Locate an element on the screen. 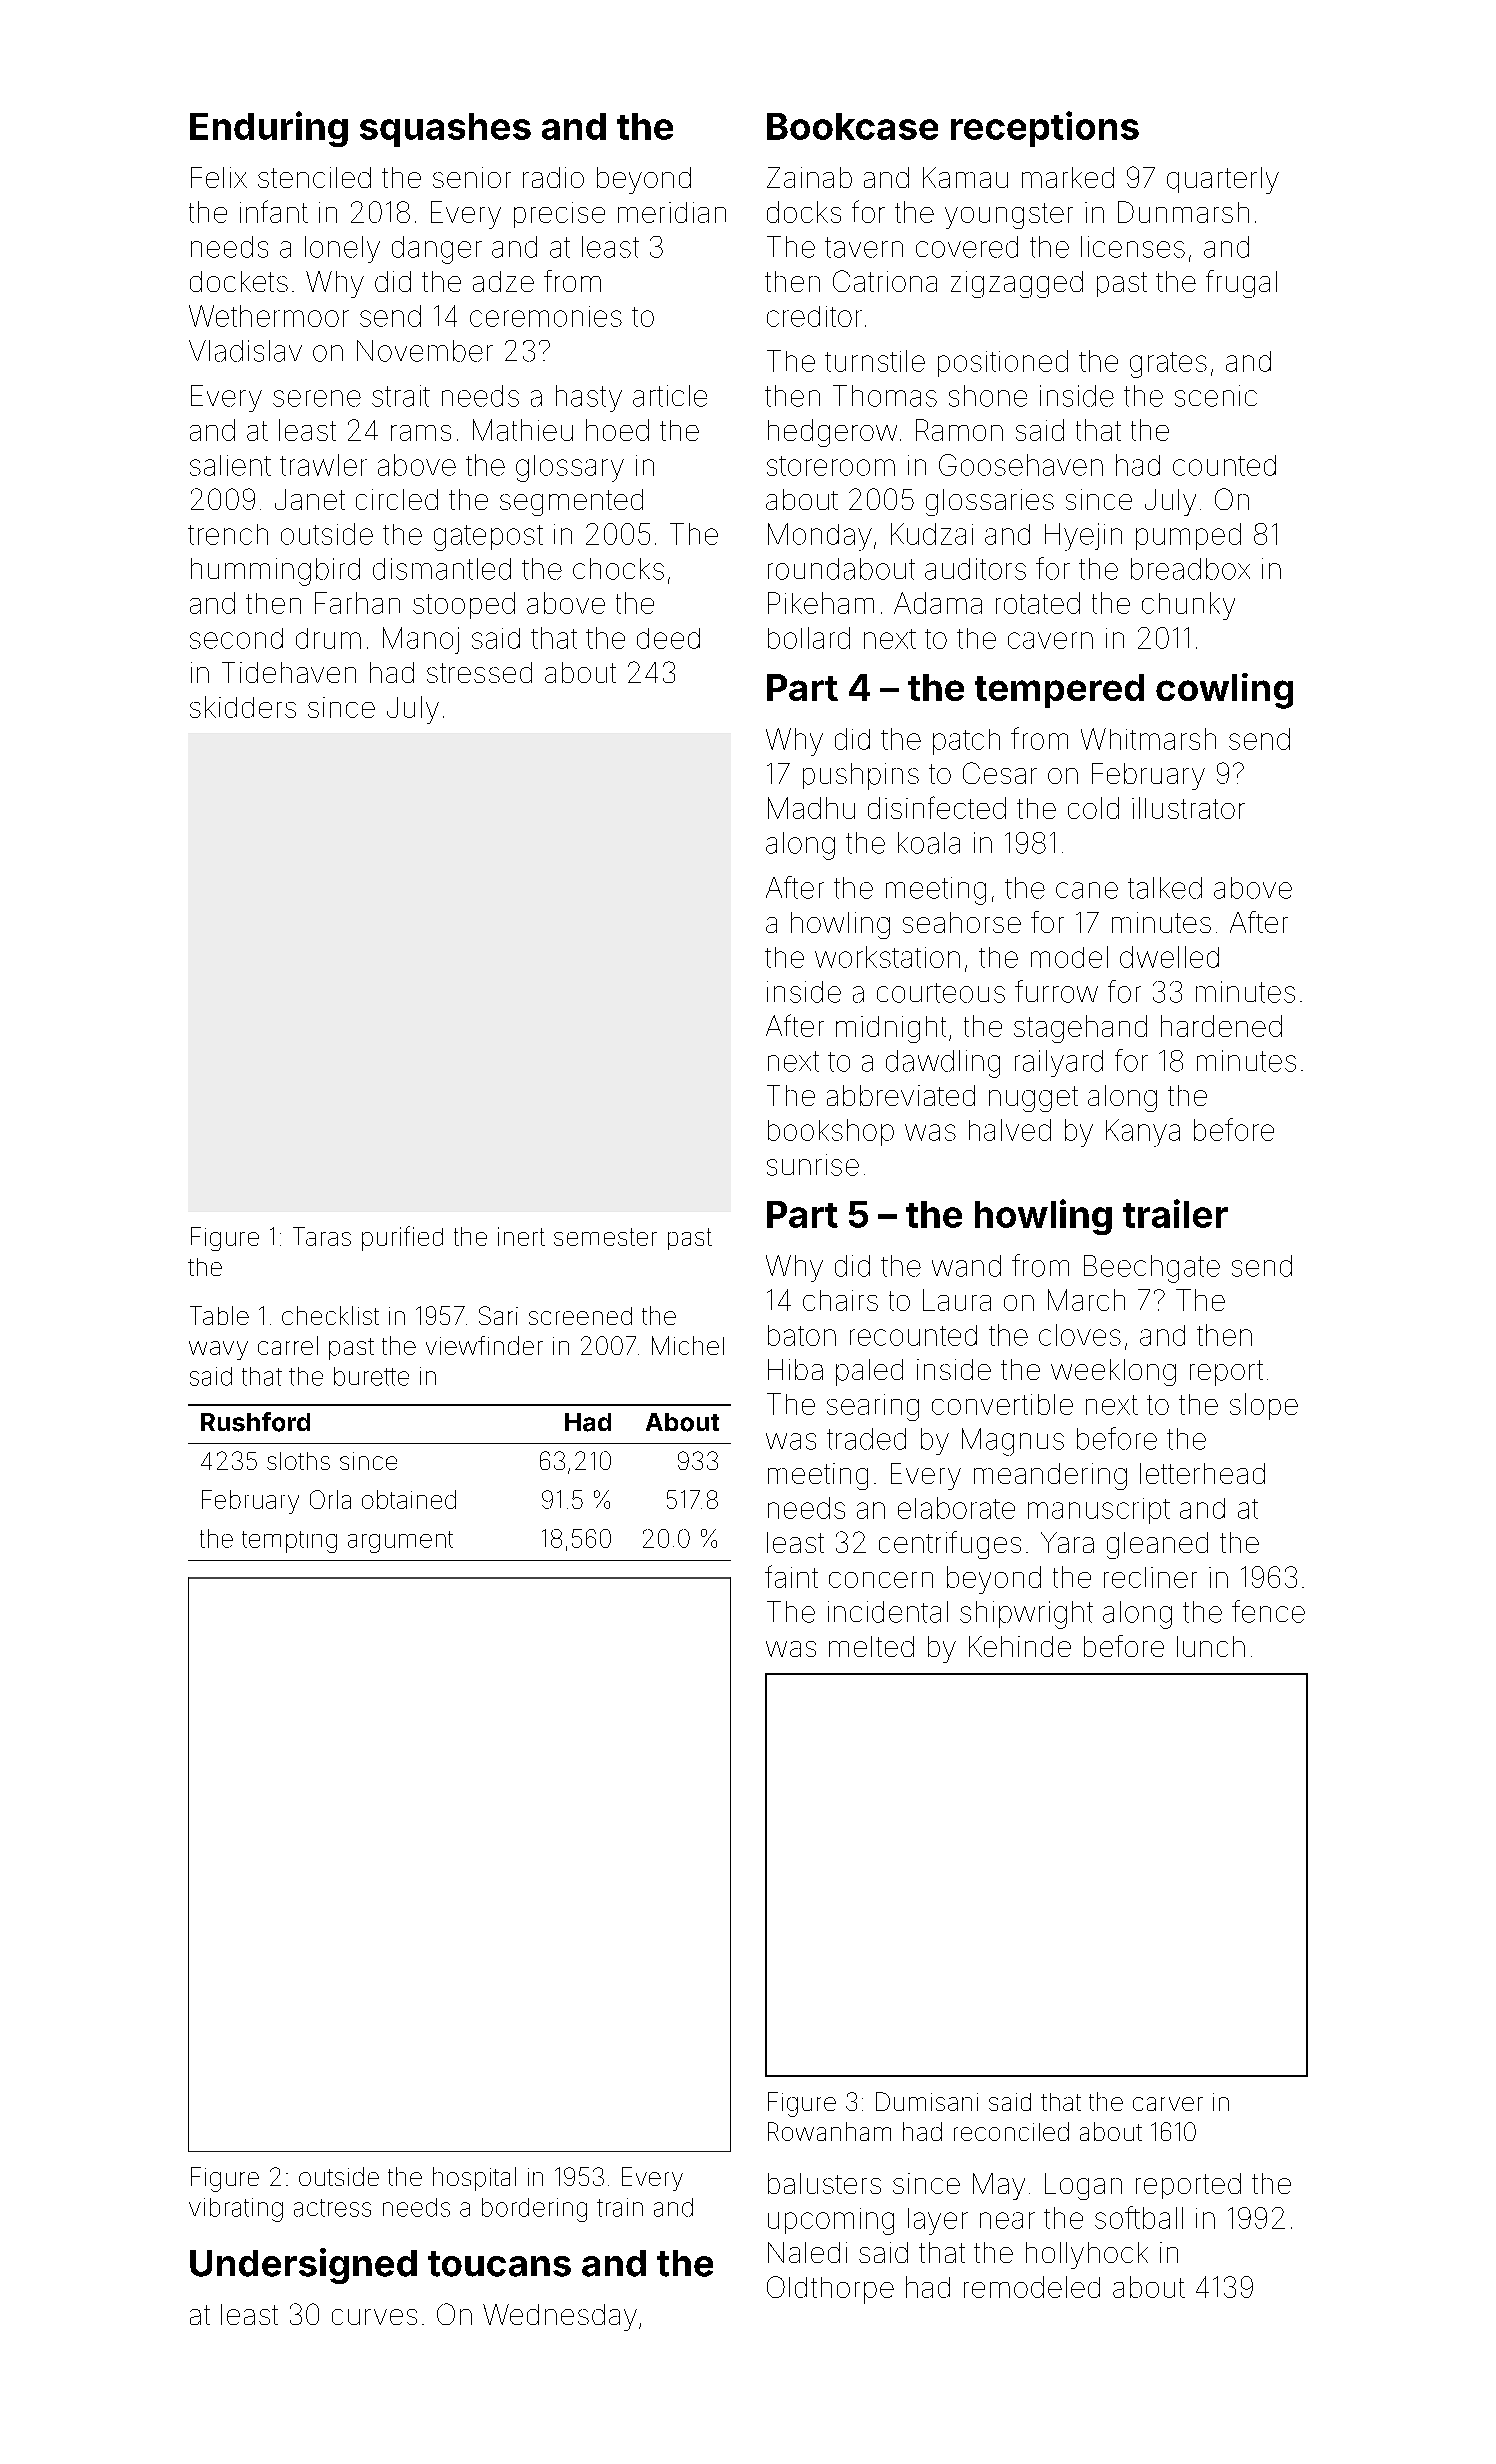  tempting is located at coordinates (289, 1542).
